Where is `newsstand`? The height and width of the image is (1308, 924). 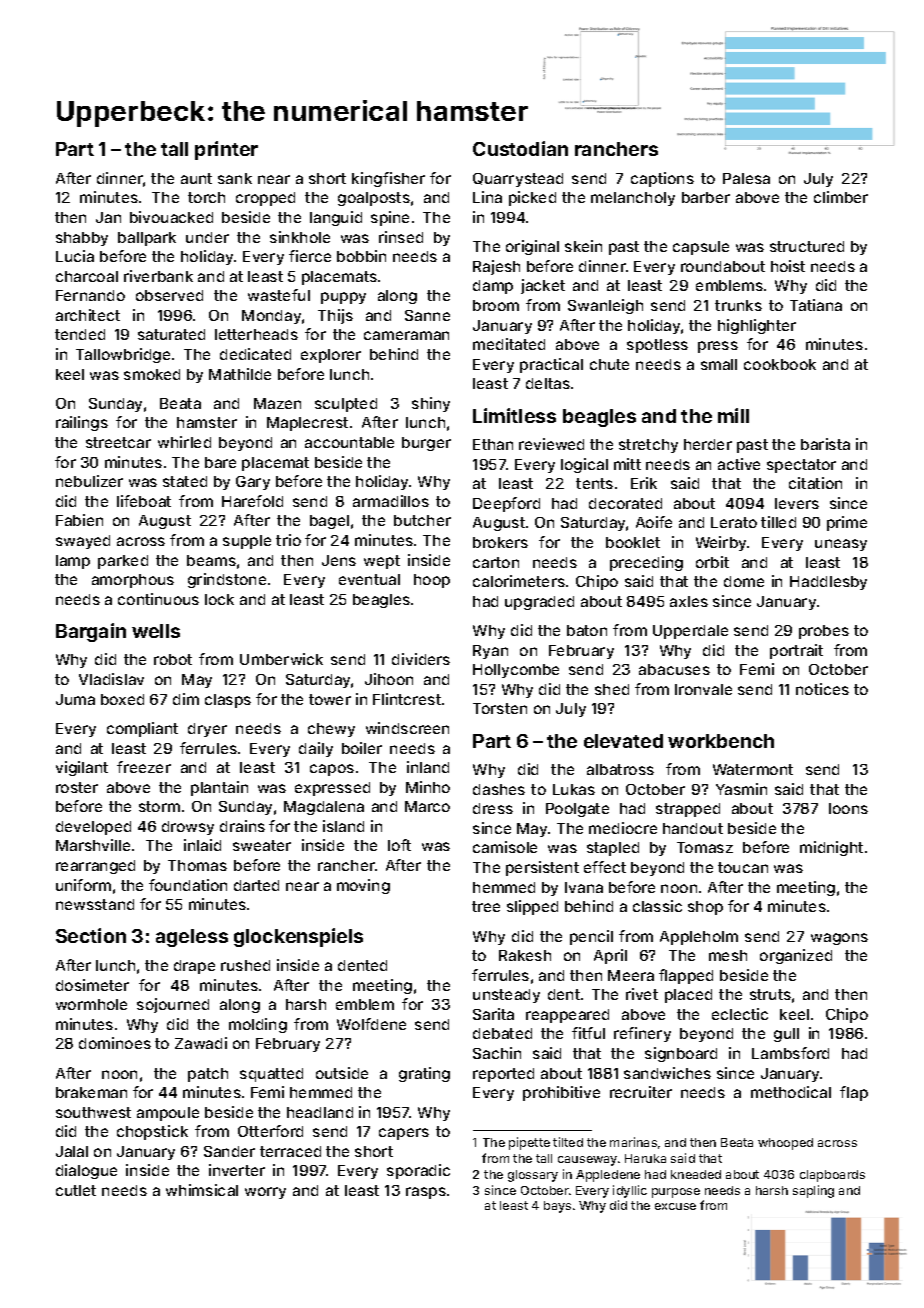 newsstand is located at coordinates (95, 904).
